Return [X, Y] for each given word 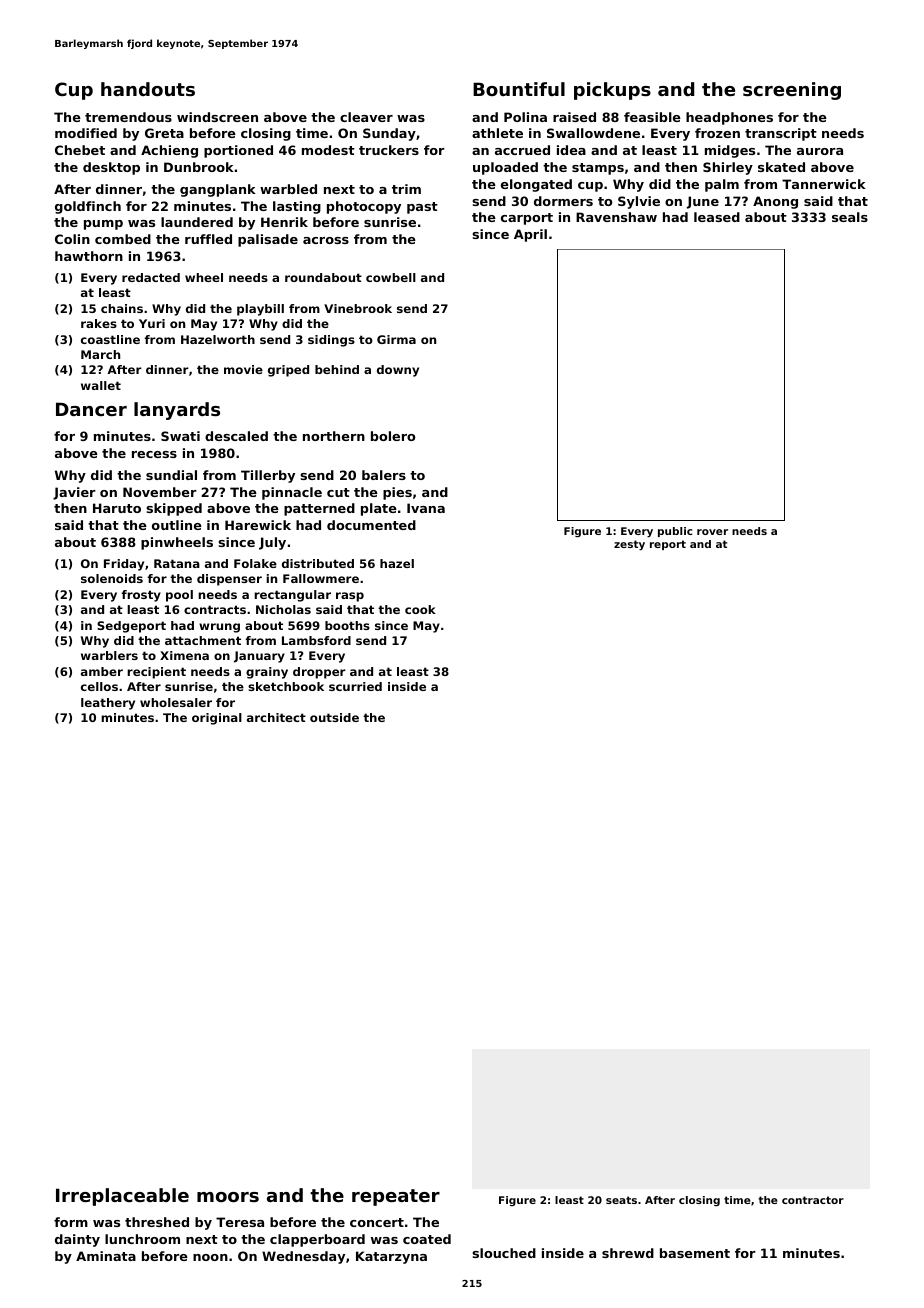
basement [695, 1253]
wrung [219, 628]
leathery [108, 704]
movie [243, 369]
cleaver [366, 117]
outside [334, 717]
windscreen [217, 117]
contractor [813, 1200]
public [675, 532]
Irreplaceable [122, 1197]
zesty [629, 545]
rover [712, 532]
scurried [355, 686]
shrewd [628, 1253]
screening [792, 91]
